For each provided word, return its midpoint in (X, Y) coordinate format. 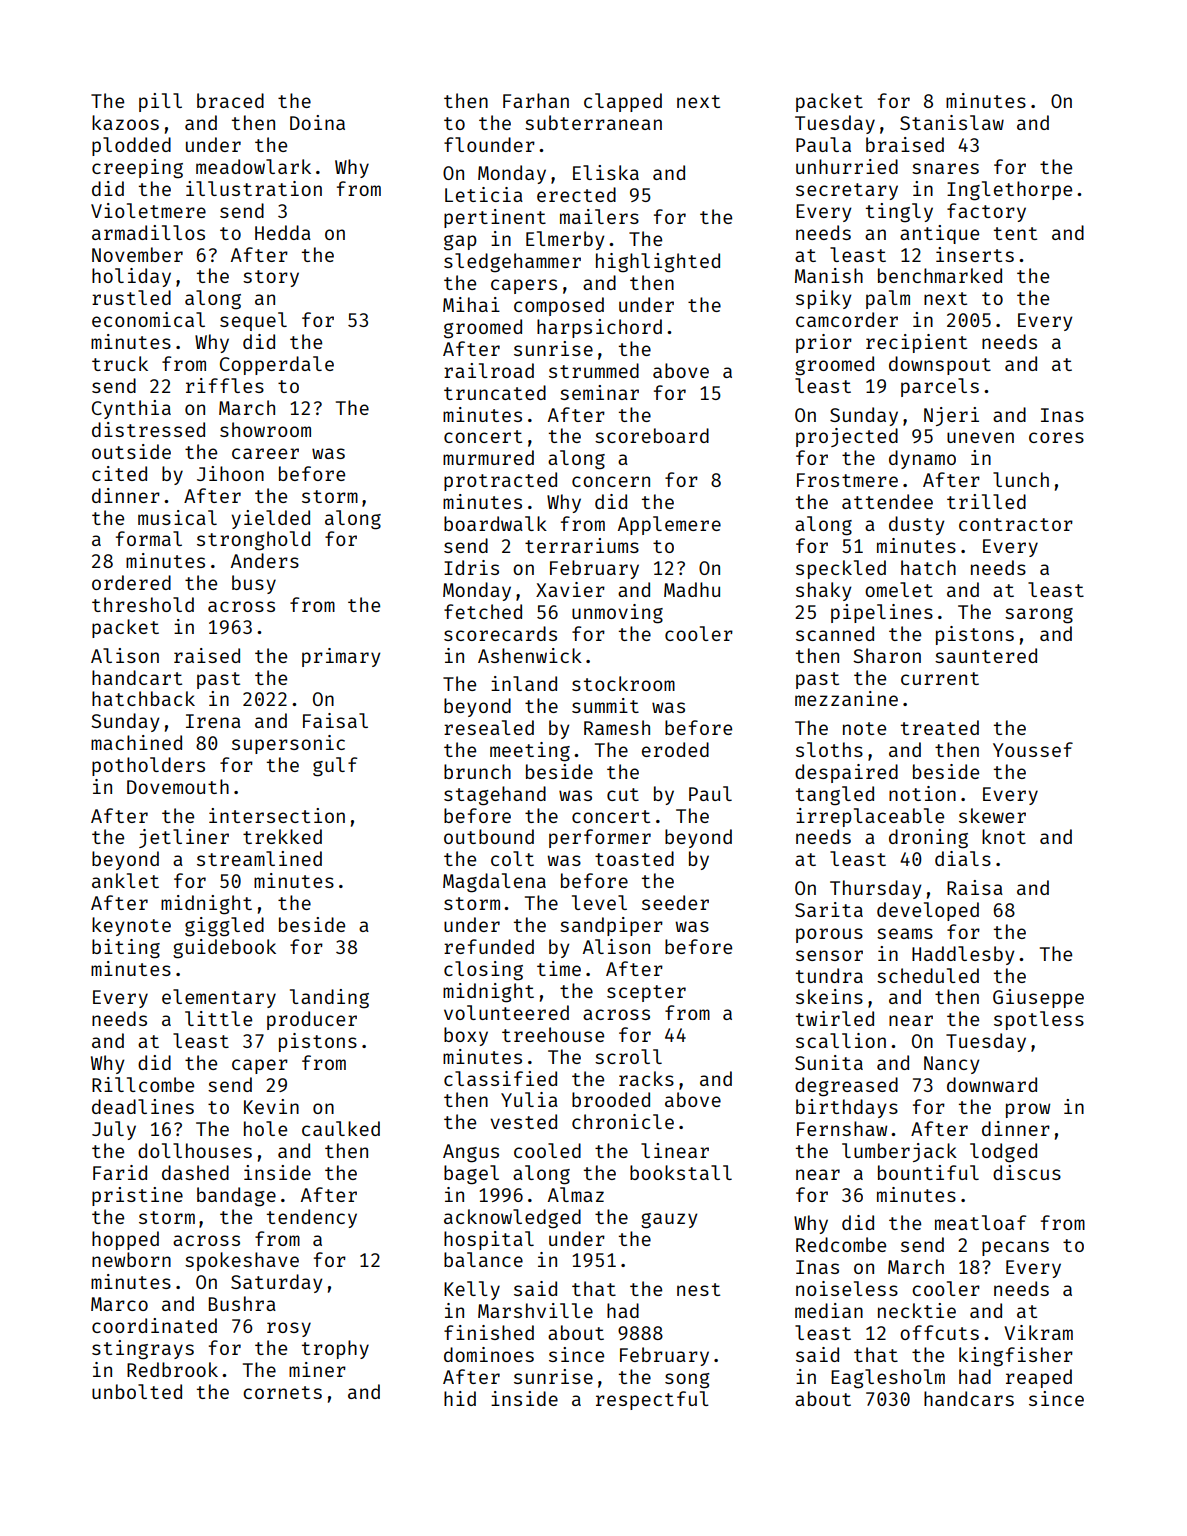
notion (922, 793)
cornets (282, 1392)
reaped (1039, 1378)
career (265, 453)
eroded (675, 749)
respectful (652, 1400)
